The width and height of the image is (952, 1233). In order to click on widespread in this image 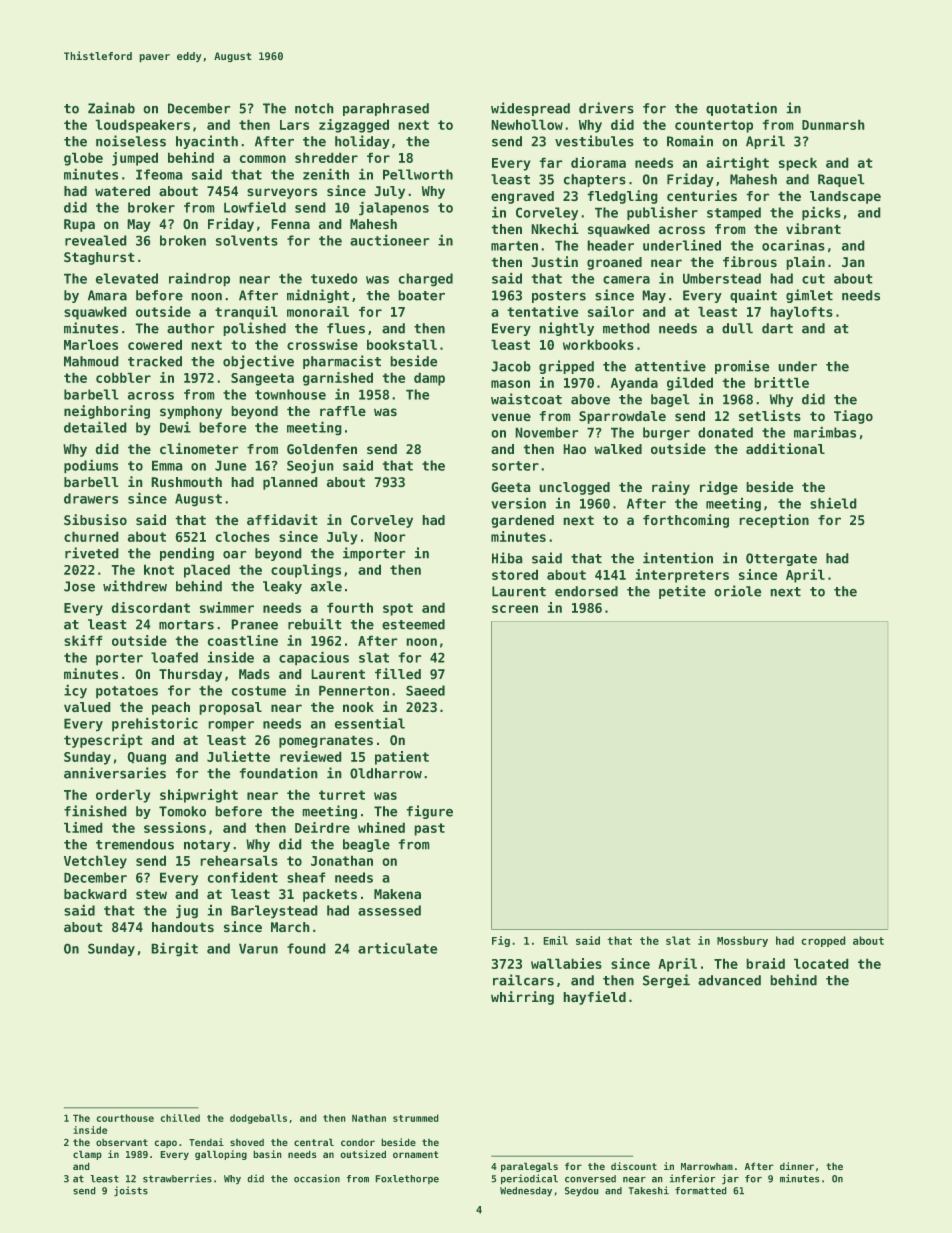, I will do `click(530, 109)`.
